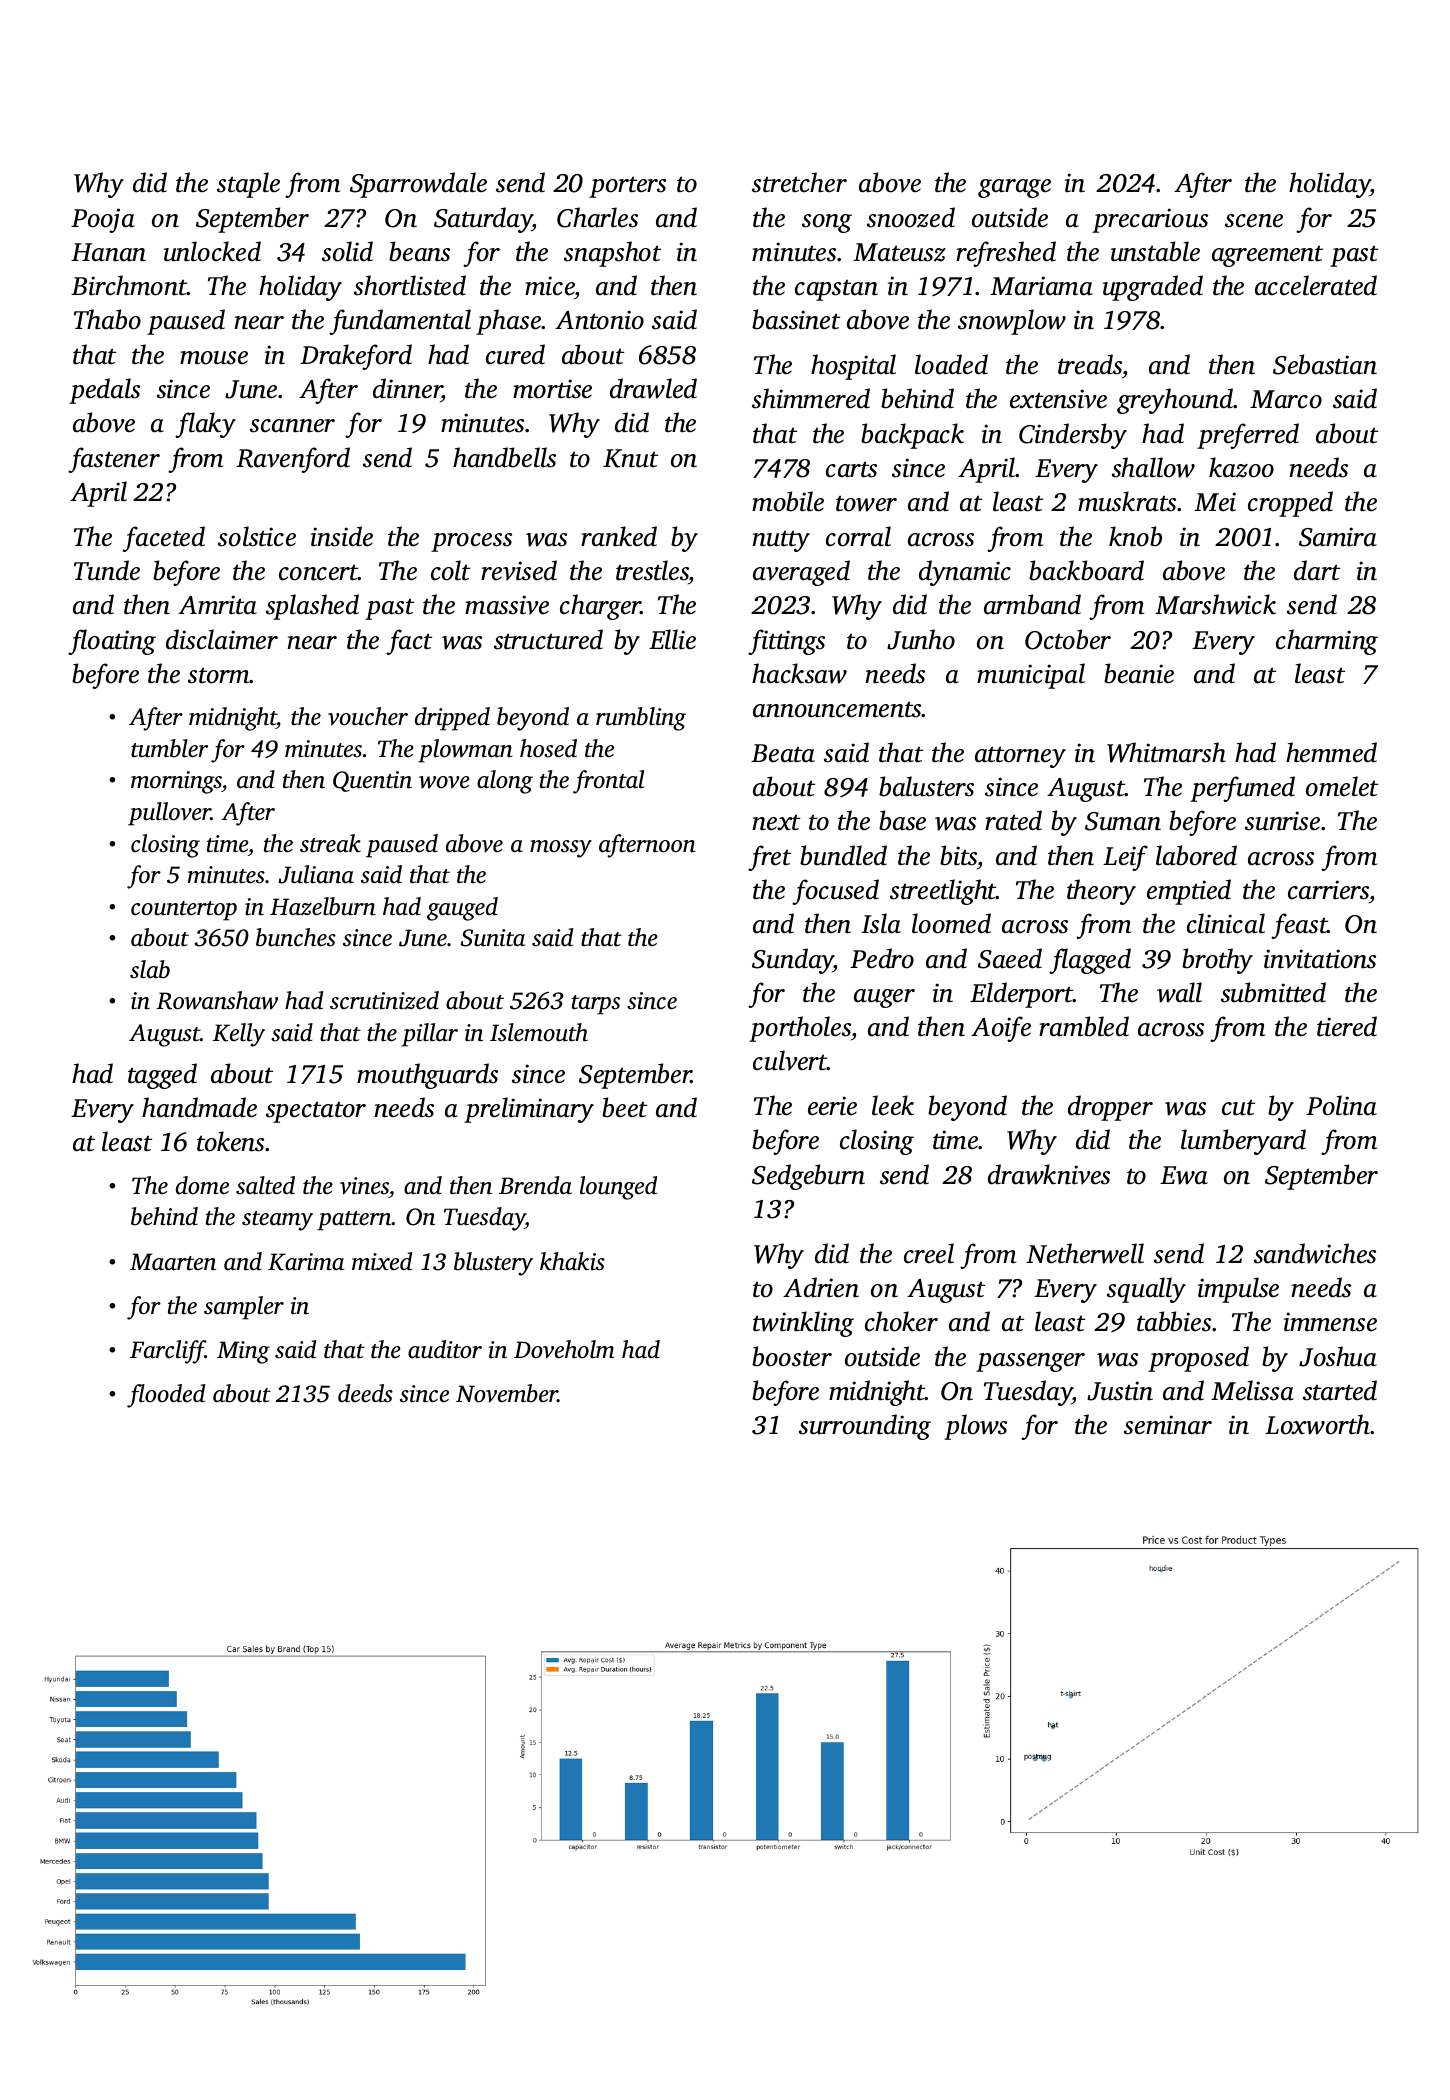  I want to click on Saeed, so click(1010, 958).
